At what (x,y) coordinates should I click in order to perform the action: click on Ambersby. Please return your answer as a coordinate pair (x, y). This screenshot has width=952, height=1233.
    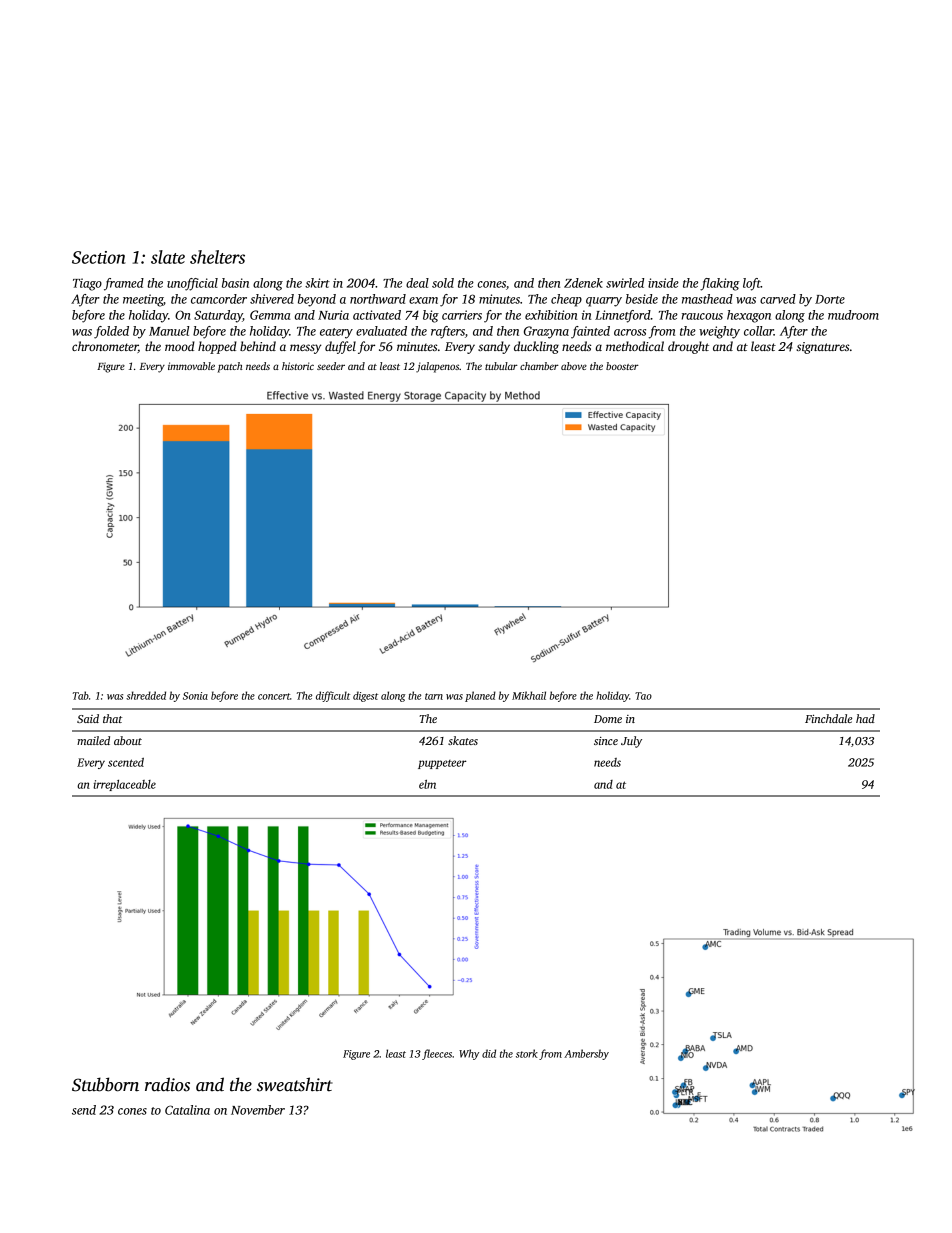
    Looking at the image, I should click on (586, 1054).
